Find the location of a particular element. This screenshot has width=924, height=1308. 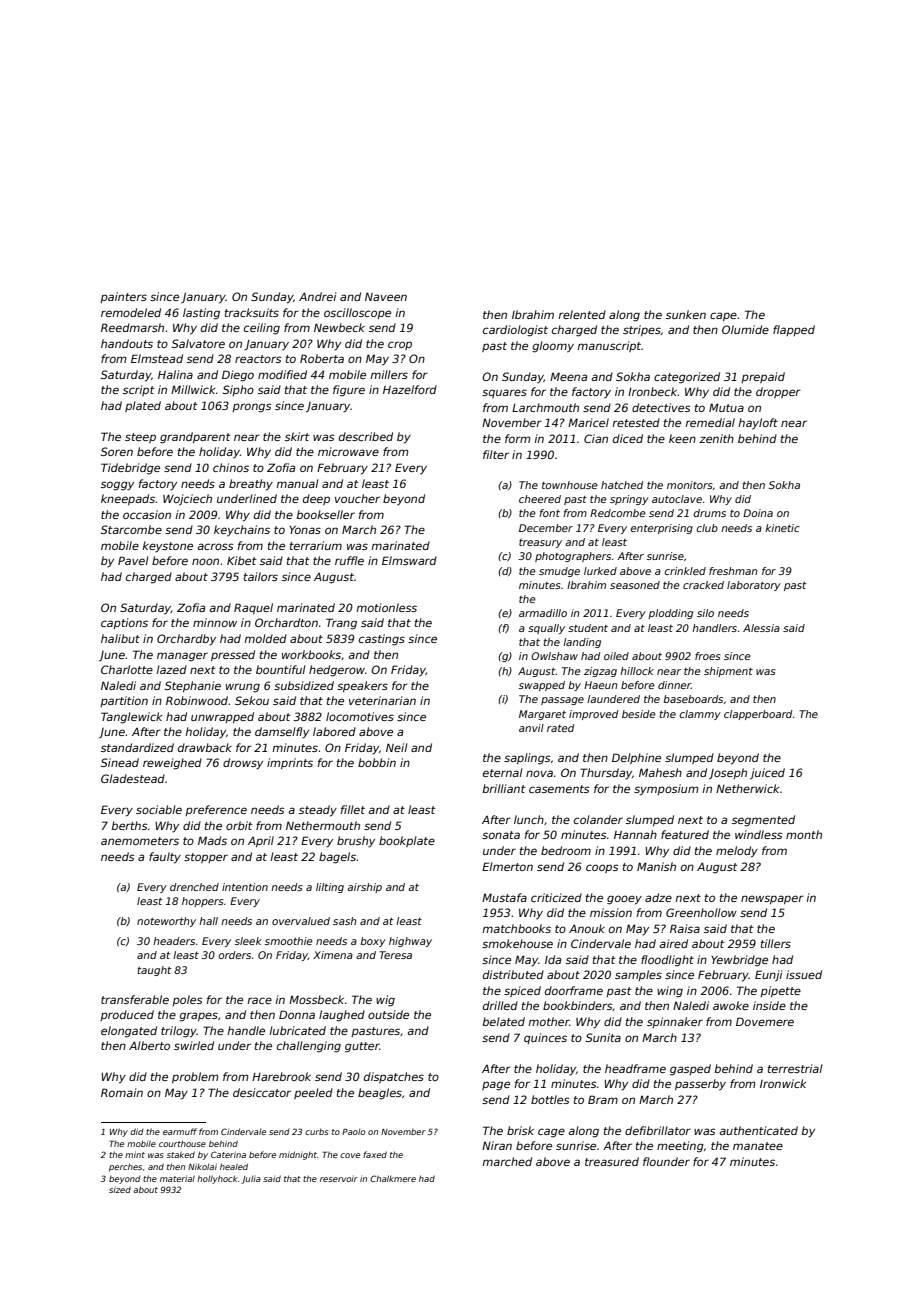

Alessia is located at coordinates (761, 628).
